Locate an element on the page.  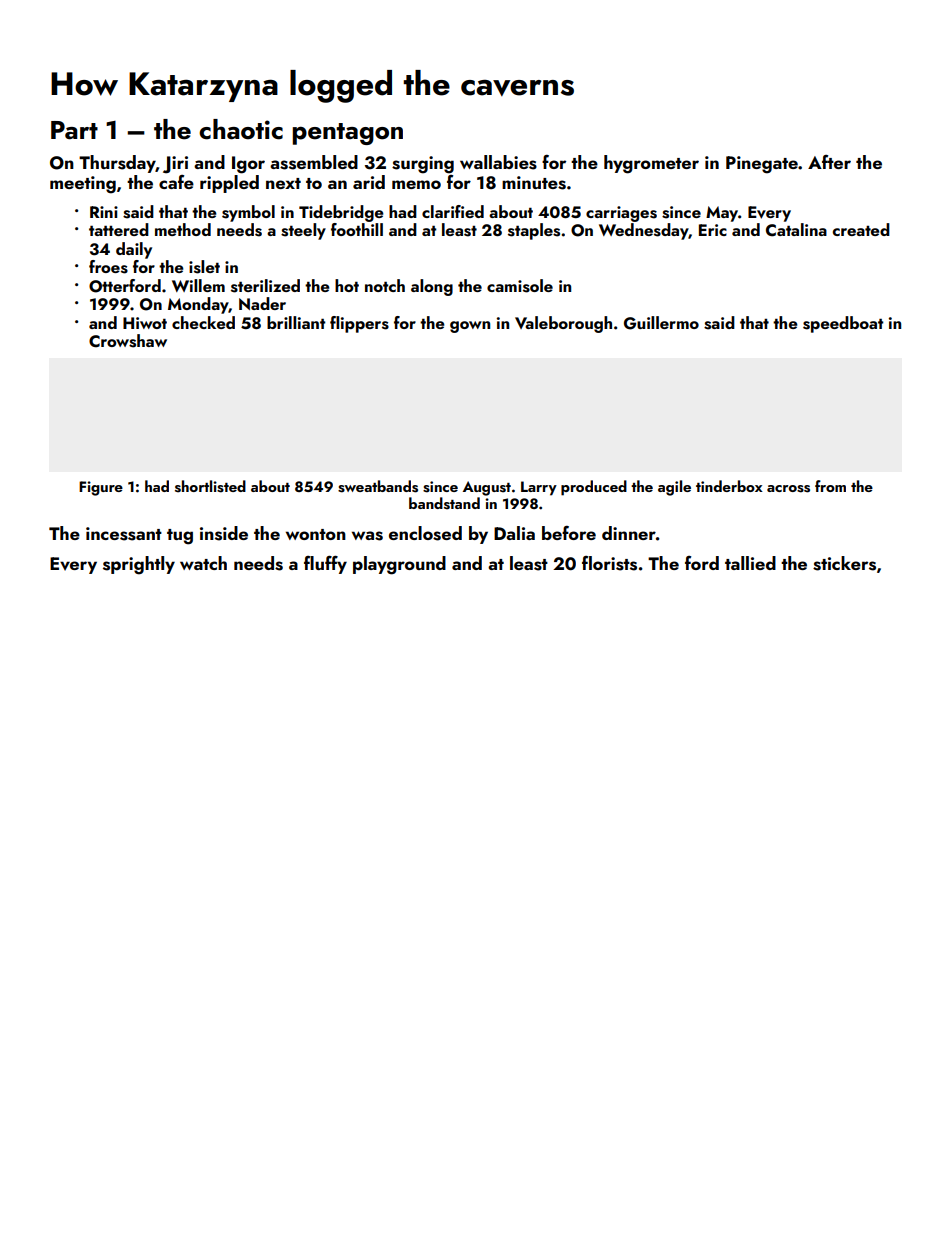
After is located at coordinates (829, 162).
